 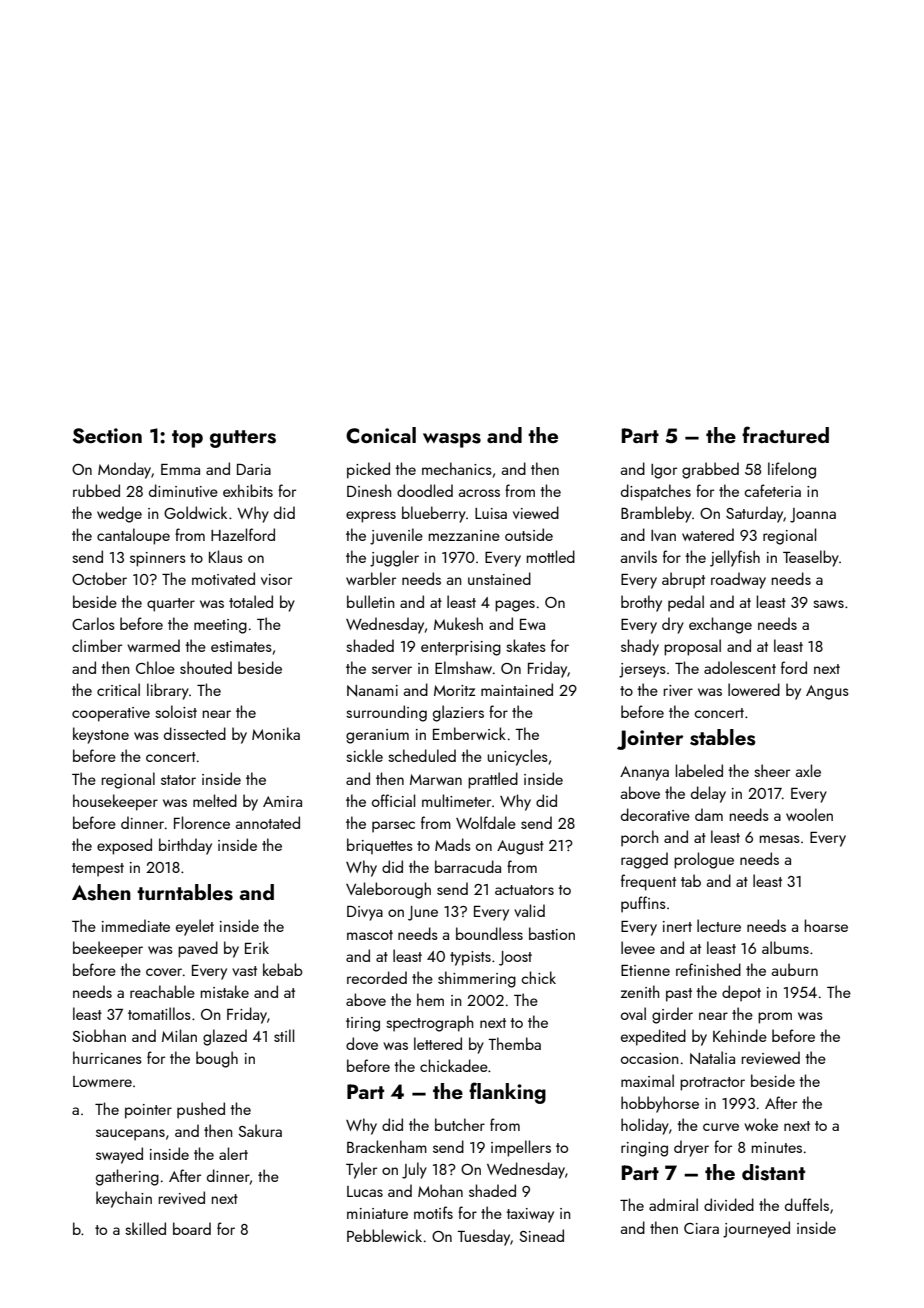 What do you see at coordinates (699, 770) in the screenshot?
I see `labeled` at bounding box center [699, 770].
